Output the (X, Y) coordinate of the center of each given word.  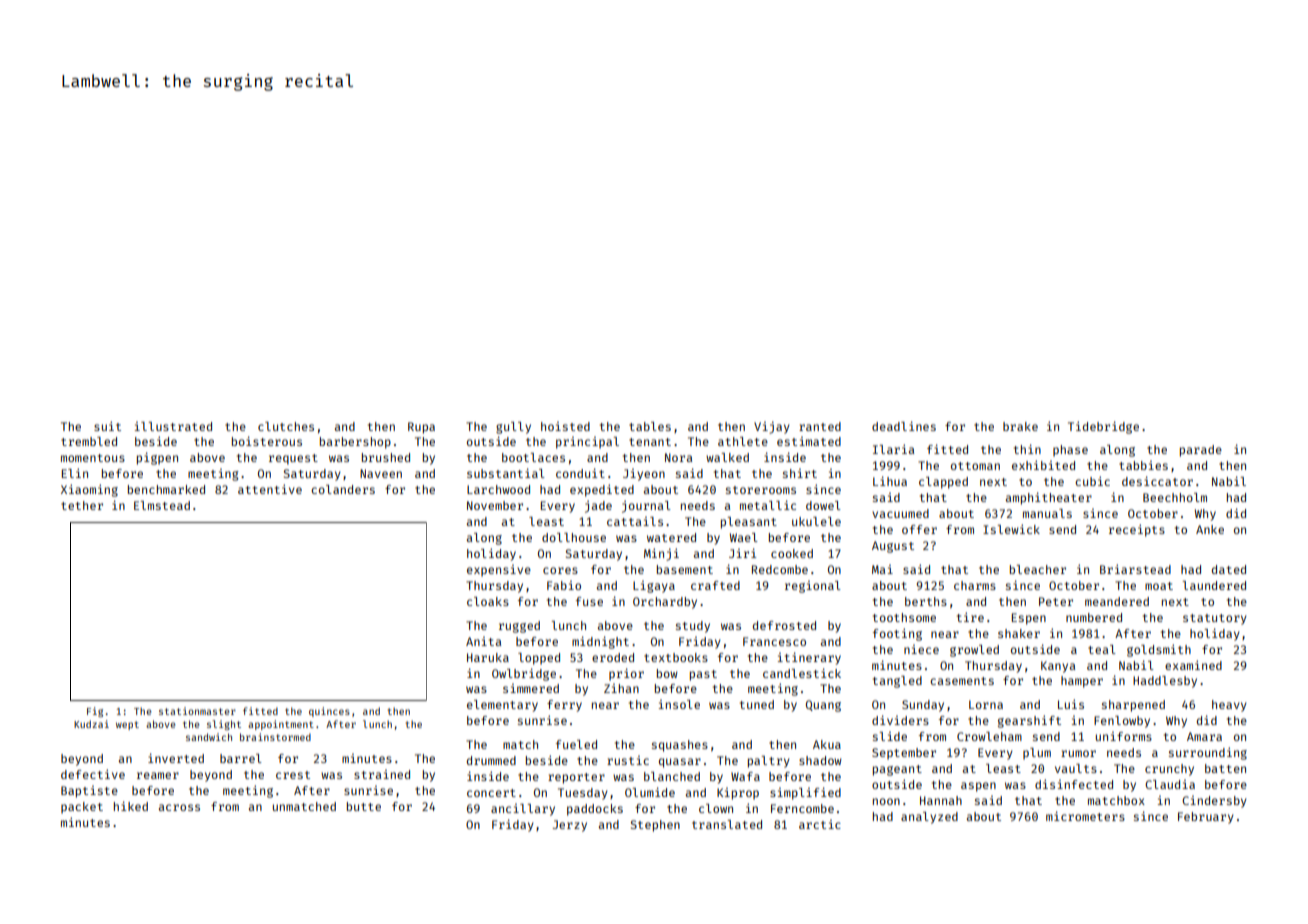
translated (727, 824)
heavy (1229, 706)
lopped (539, 659)
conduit (580, 473)
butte (364, 806)
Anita (483, 641)
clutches (286, 426)
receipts (1137, 530)
